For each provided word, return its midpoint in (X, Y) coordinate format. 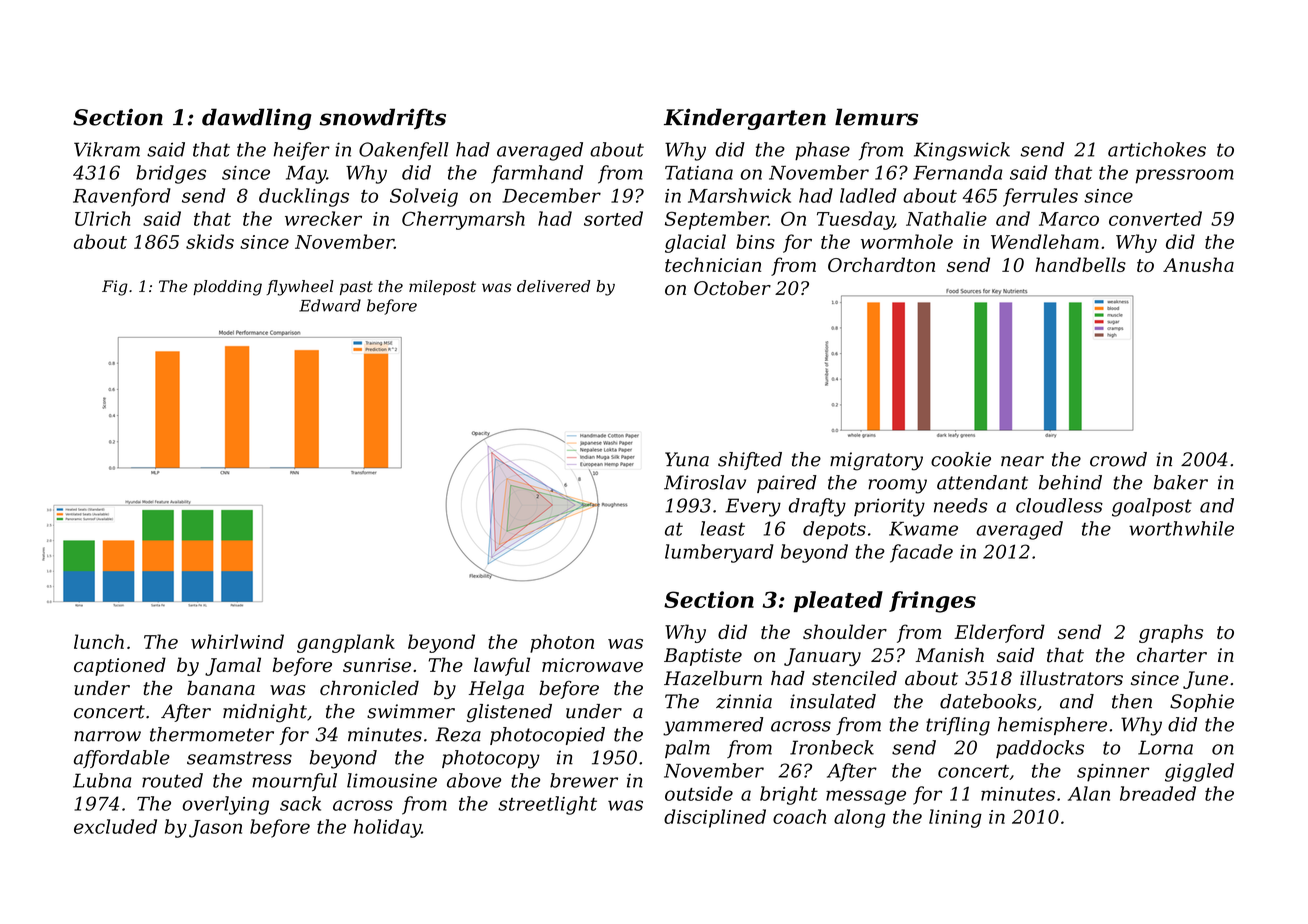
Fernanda (958, 172)
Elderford (999, 633)
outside (699, 793)
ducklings (304, 197)
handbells (1080, 264)
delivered (553, 286)
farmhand (537, 174)
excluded (115, 826)
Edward (330, 305)
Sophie (1202, 703)
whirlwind (237, 641)
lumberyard (719, 553)
